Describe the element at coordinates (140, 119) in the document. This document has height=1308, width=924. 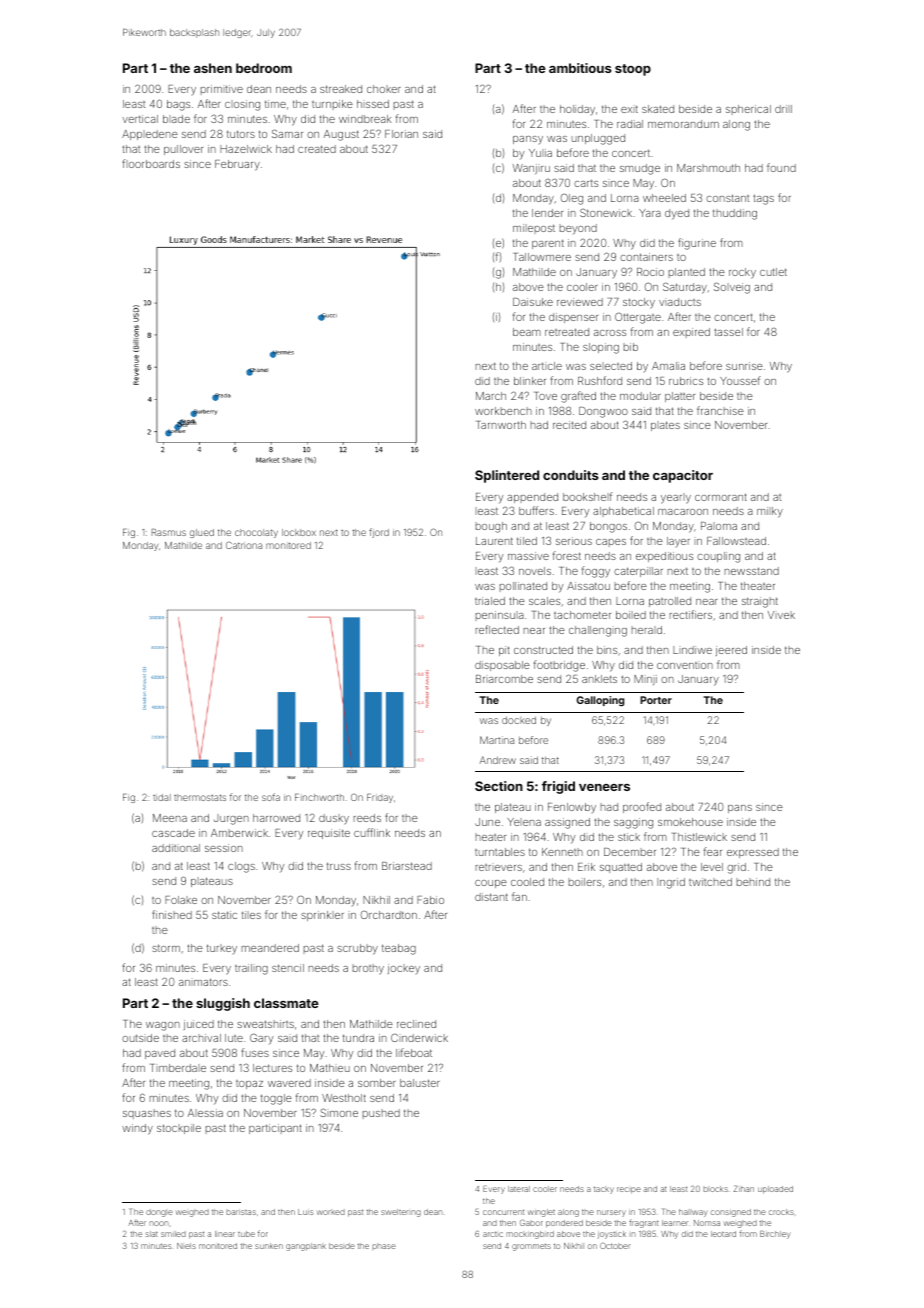
I see `vertical` at that location.
